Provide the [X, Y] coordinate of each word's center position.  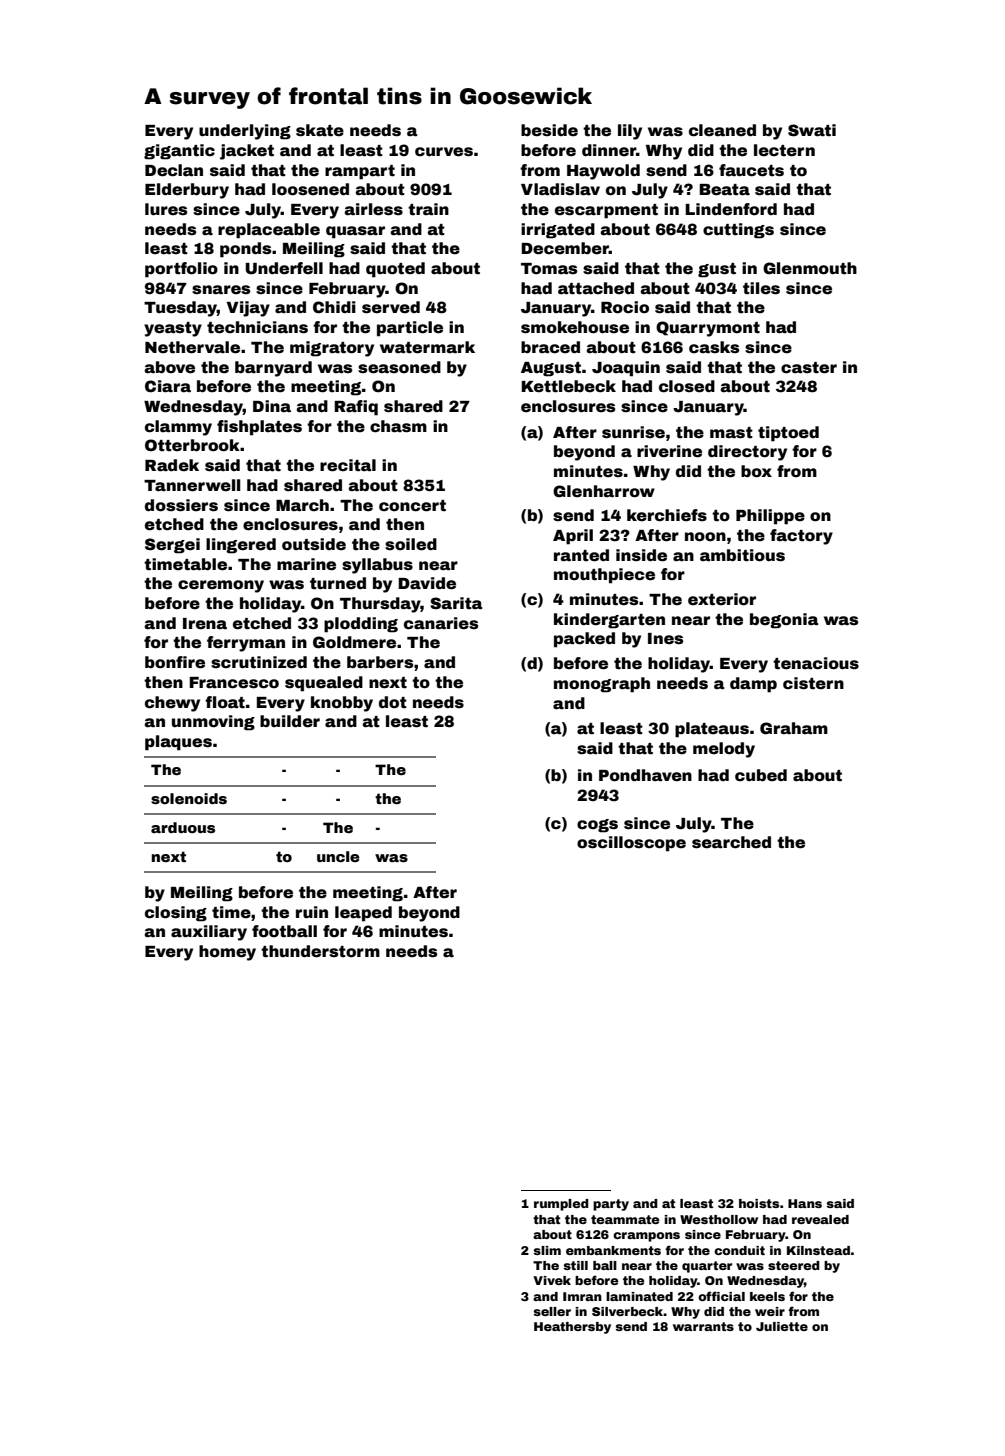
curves [444, 152]
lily [630, 132]
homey [227, 953]
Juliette [782, 1326]
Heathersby [572, 1328]
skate [320, 130]
